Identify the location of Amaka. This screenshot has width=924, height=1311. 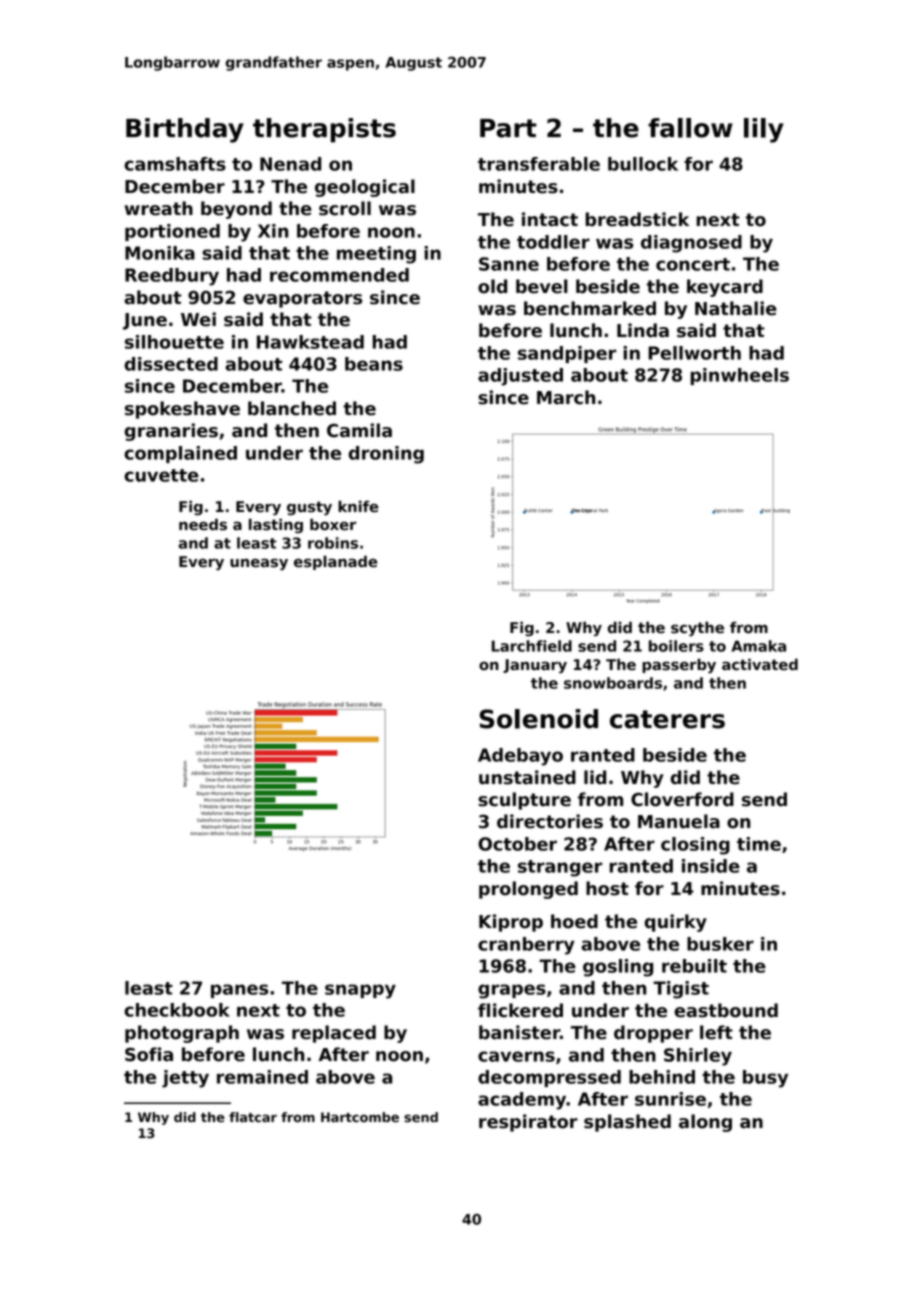
(758, 646).
